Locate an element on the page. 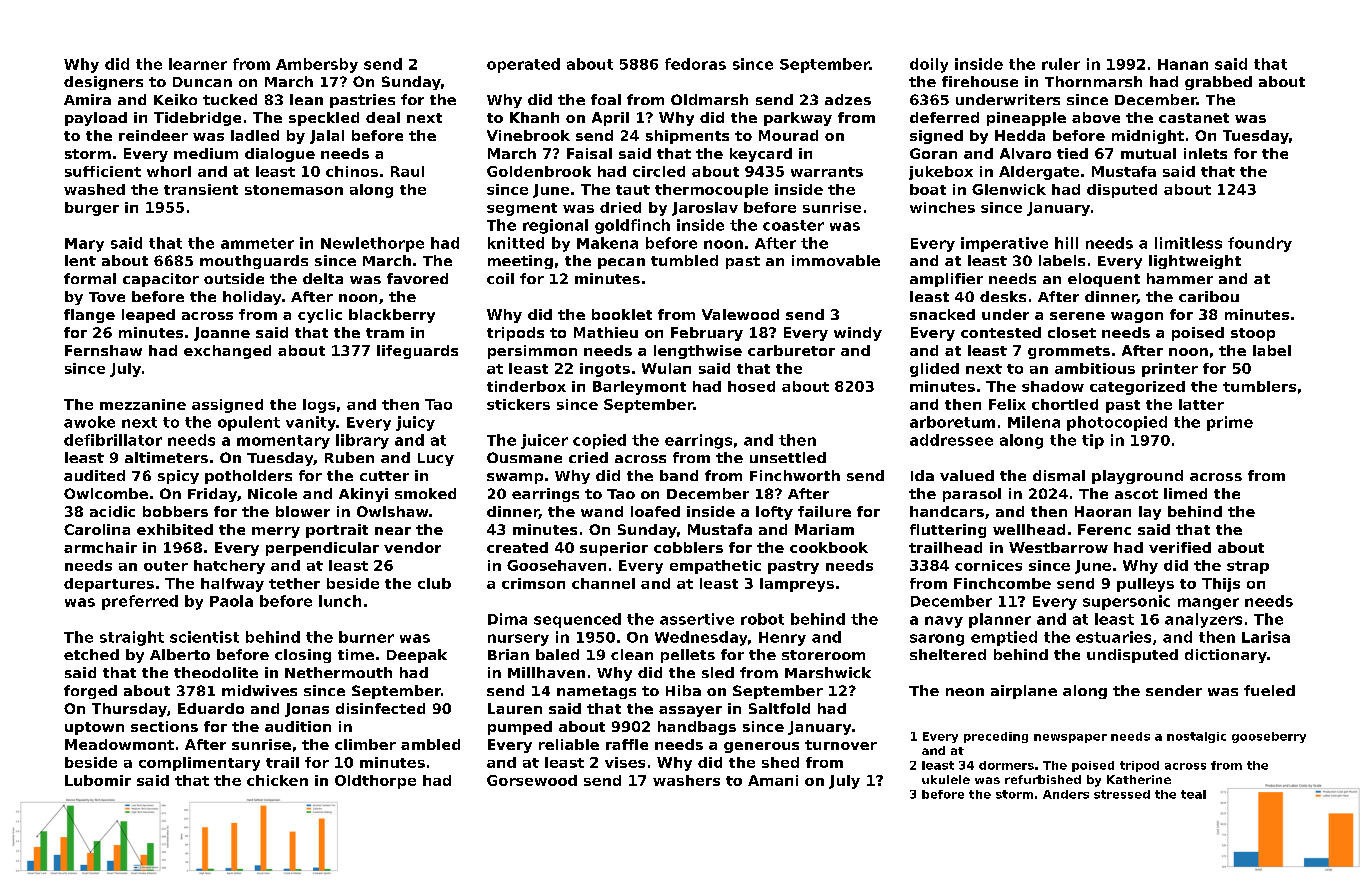  chortled is located at coordinates (1065, 404).
